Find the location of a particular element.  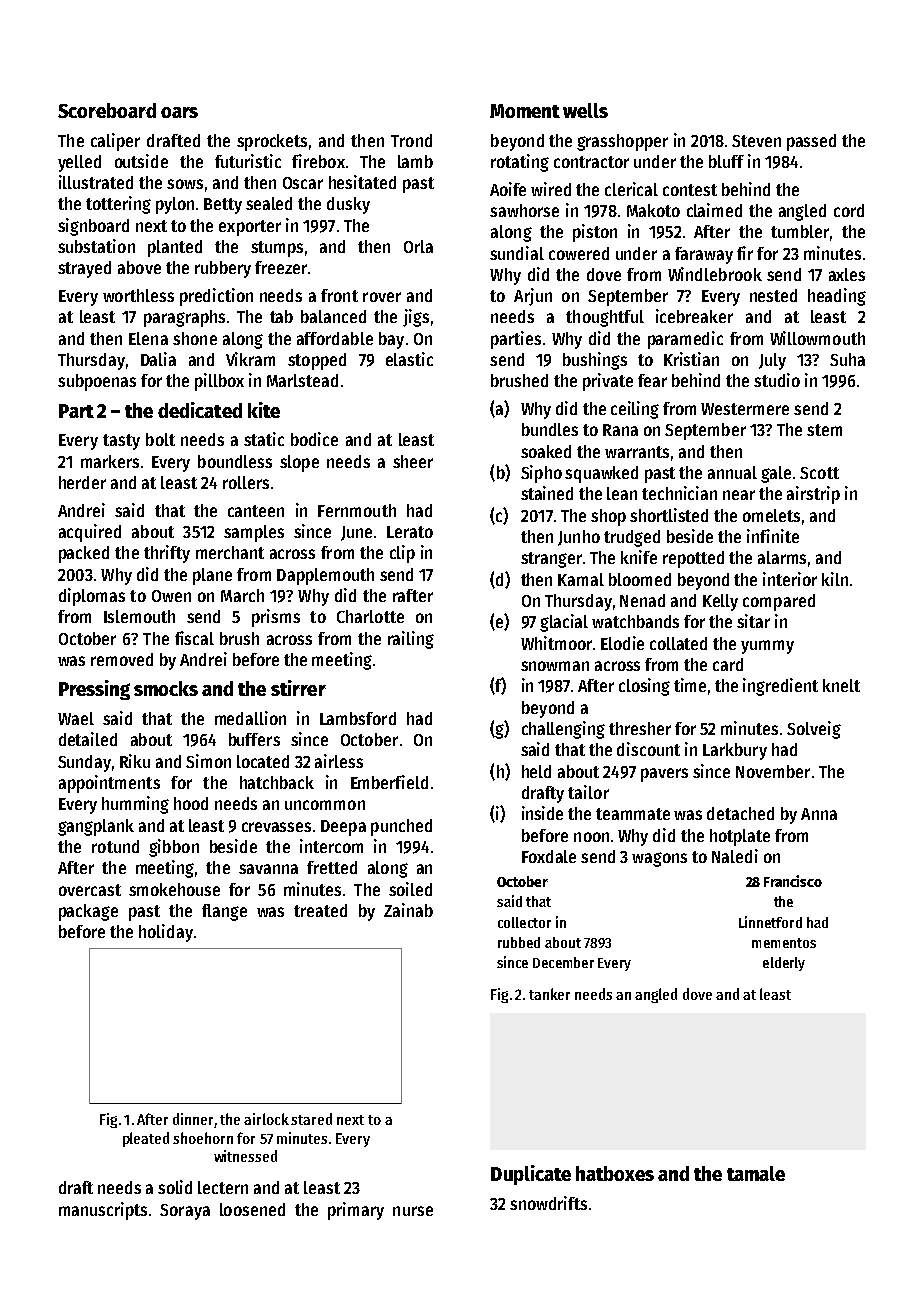

Moment is located at coordinates (525, 111).
